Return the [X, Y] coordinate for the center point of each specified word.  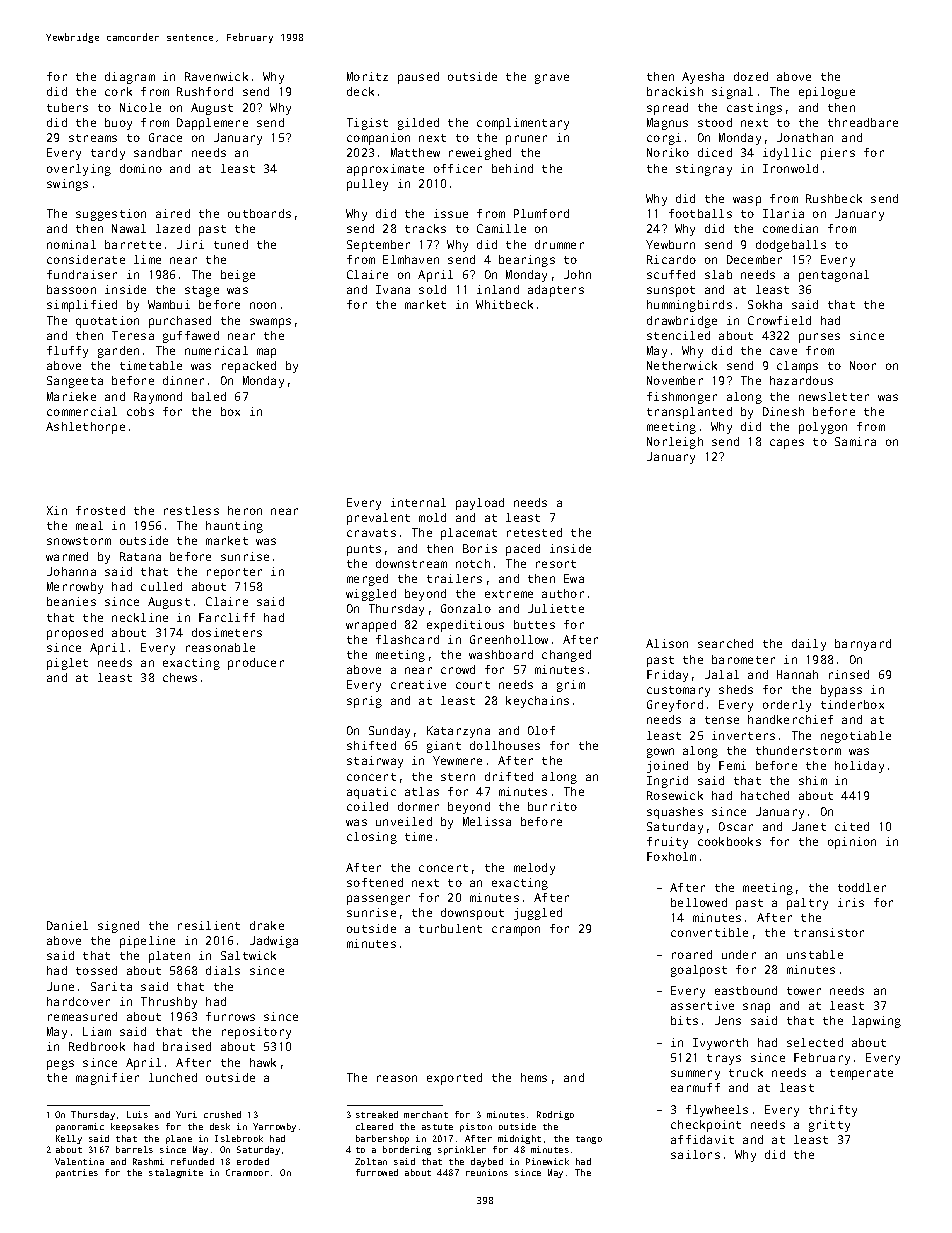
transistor [829, 932]
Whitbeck [504, 304]
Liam [97, 1031]
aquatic [371, 793]
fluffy [67, 352]
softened [375, 882]
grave [552, 79]
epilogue [827, 93]
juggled [538, 914]
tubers [67, 107]
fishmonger [682, 398]
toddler [862, 887]
